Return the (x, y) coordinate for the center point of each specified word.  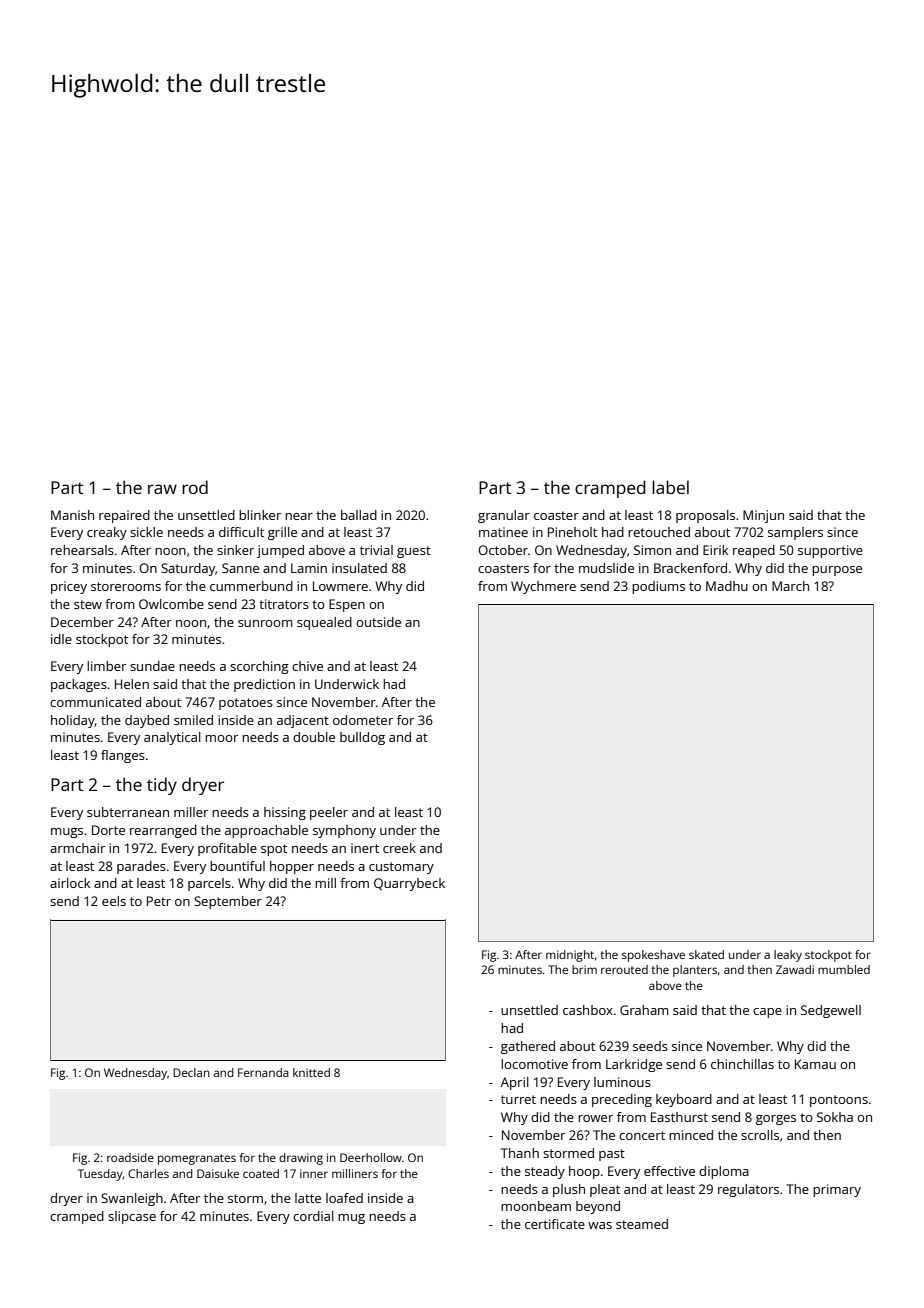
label (670, 487)
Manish (72, 515)
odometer (363, 720)
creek (399, 848)
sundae (152, 666)
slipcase (132, 1217)
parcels (209, 884)
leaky (788, 956)
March (790, 586)
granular (504, 516)
